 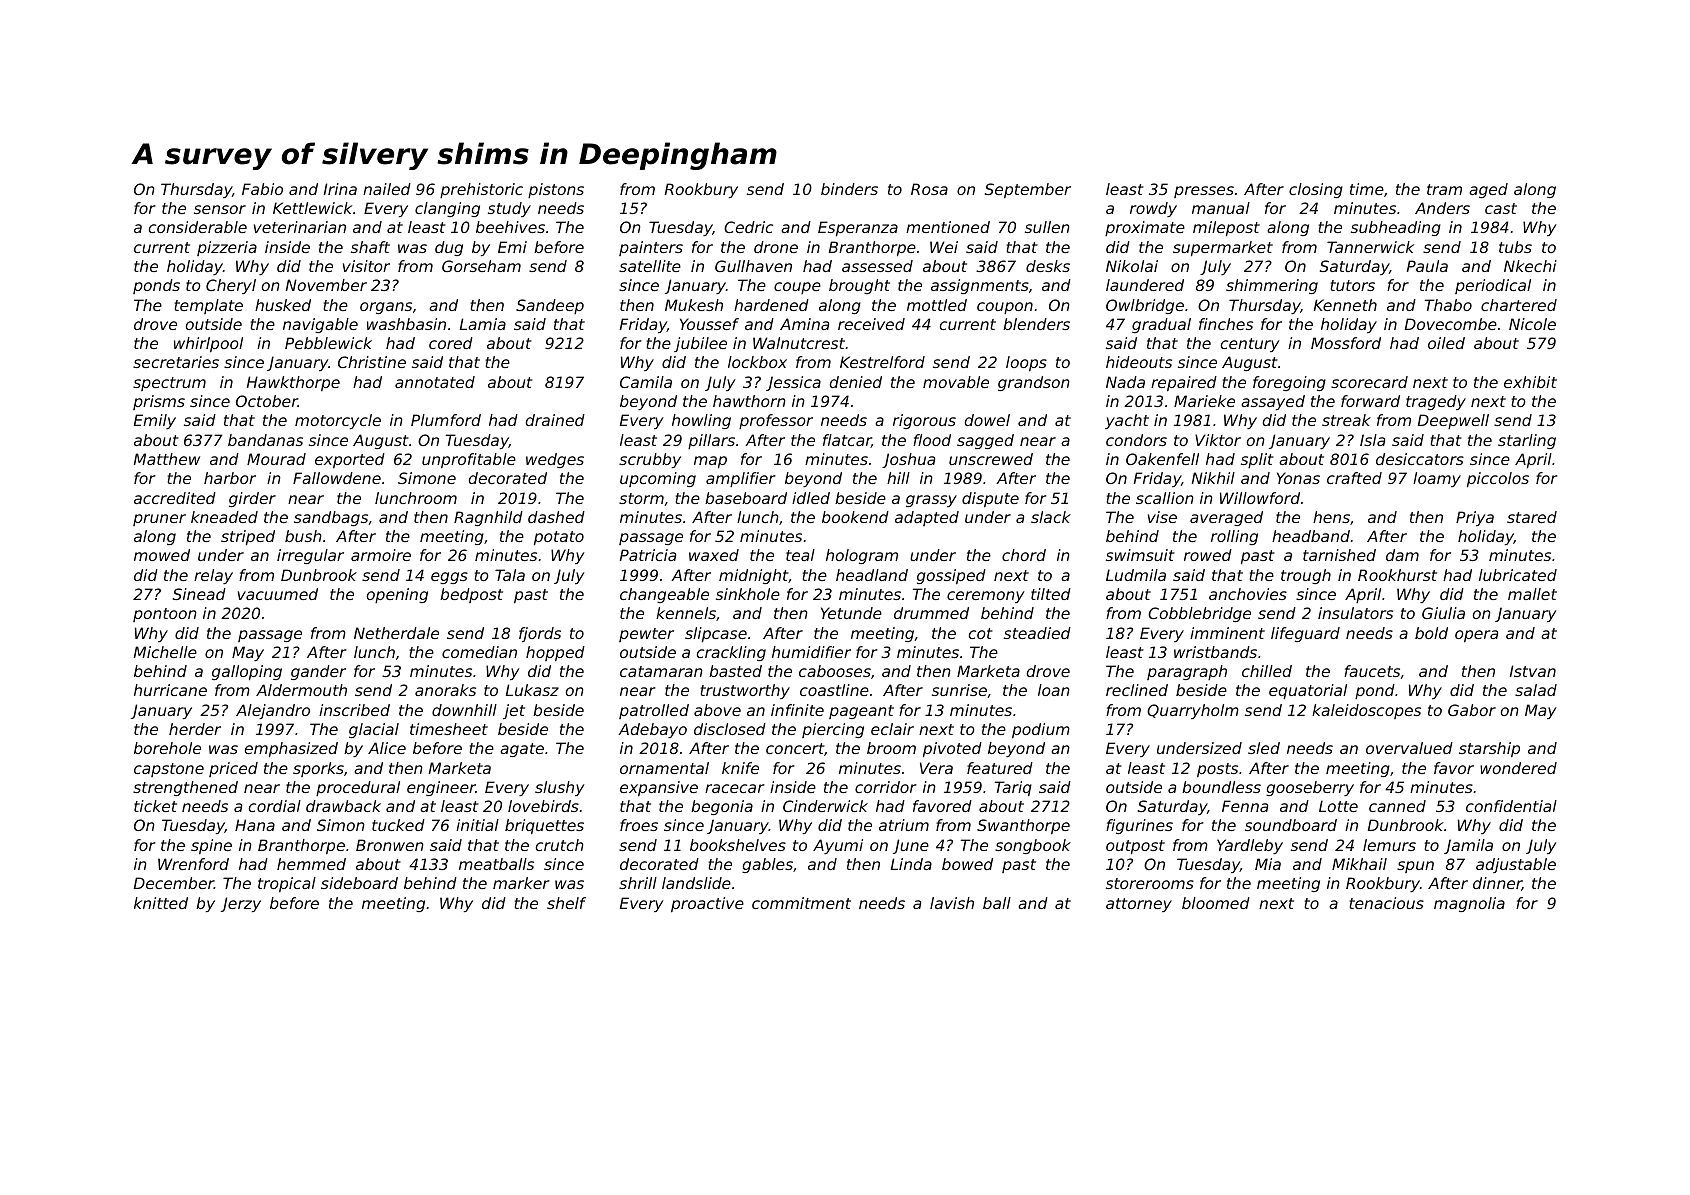 What do you see at coordinates (641, 498) in the screenshot?
I see `storm` at bounding box center [641, 498].
